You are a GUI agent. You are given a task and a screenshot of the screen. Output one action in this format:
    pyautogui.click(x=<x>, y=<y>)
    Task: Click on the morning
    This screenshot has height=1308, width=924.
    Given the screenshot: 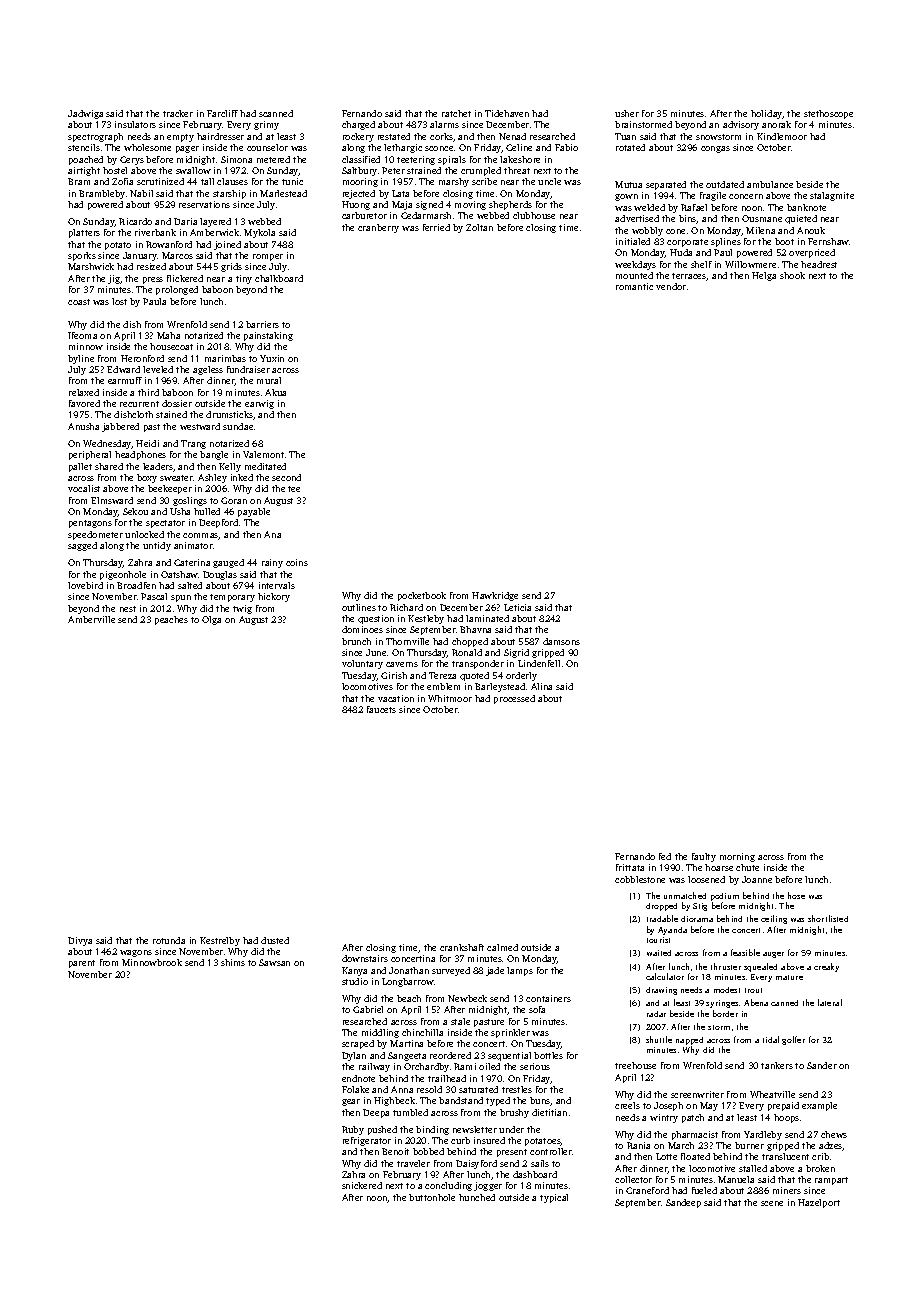 What is the action you would take?
    pyautogui.click(x=737, y=857)
